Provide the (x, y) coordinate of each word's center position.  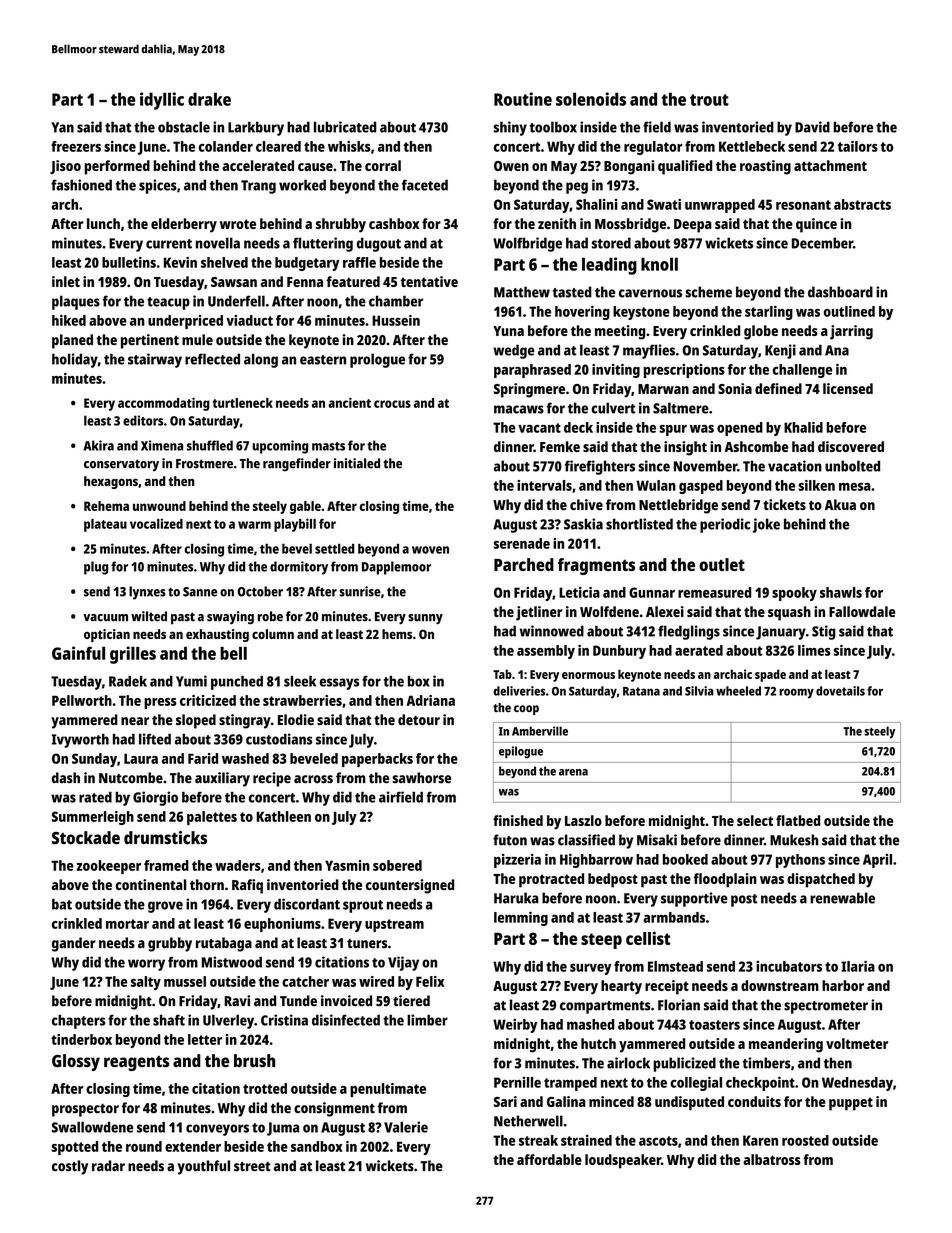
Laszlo (583, 820)
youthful (204, 1167)
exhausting (217, 635)
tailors (858, 146)
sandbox (317, 1146)
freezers (76, 146)
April (877, 861)
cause (315, 167)
